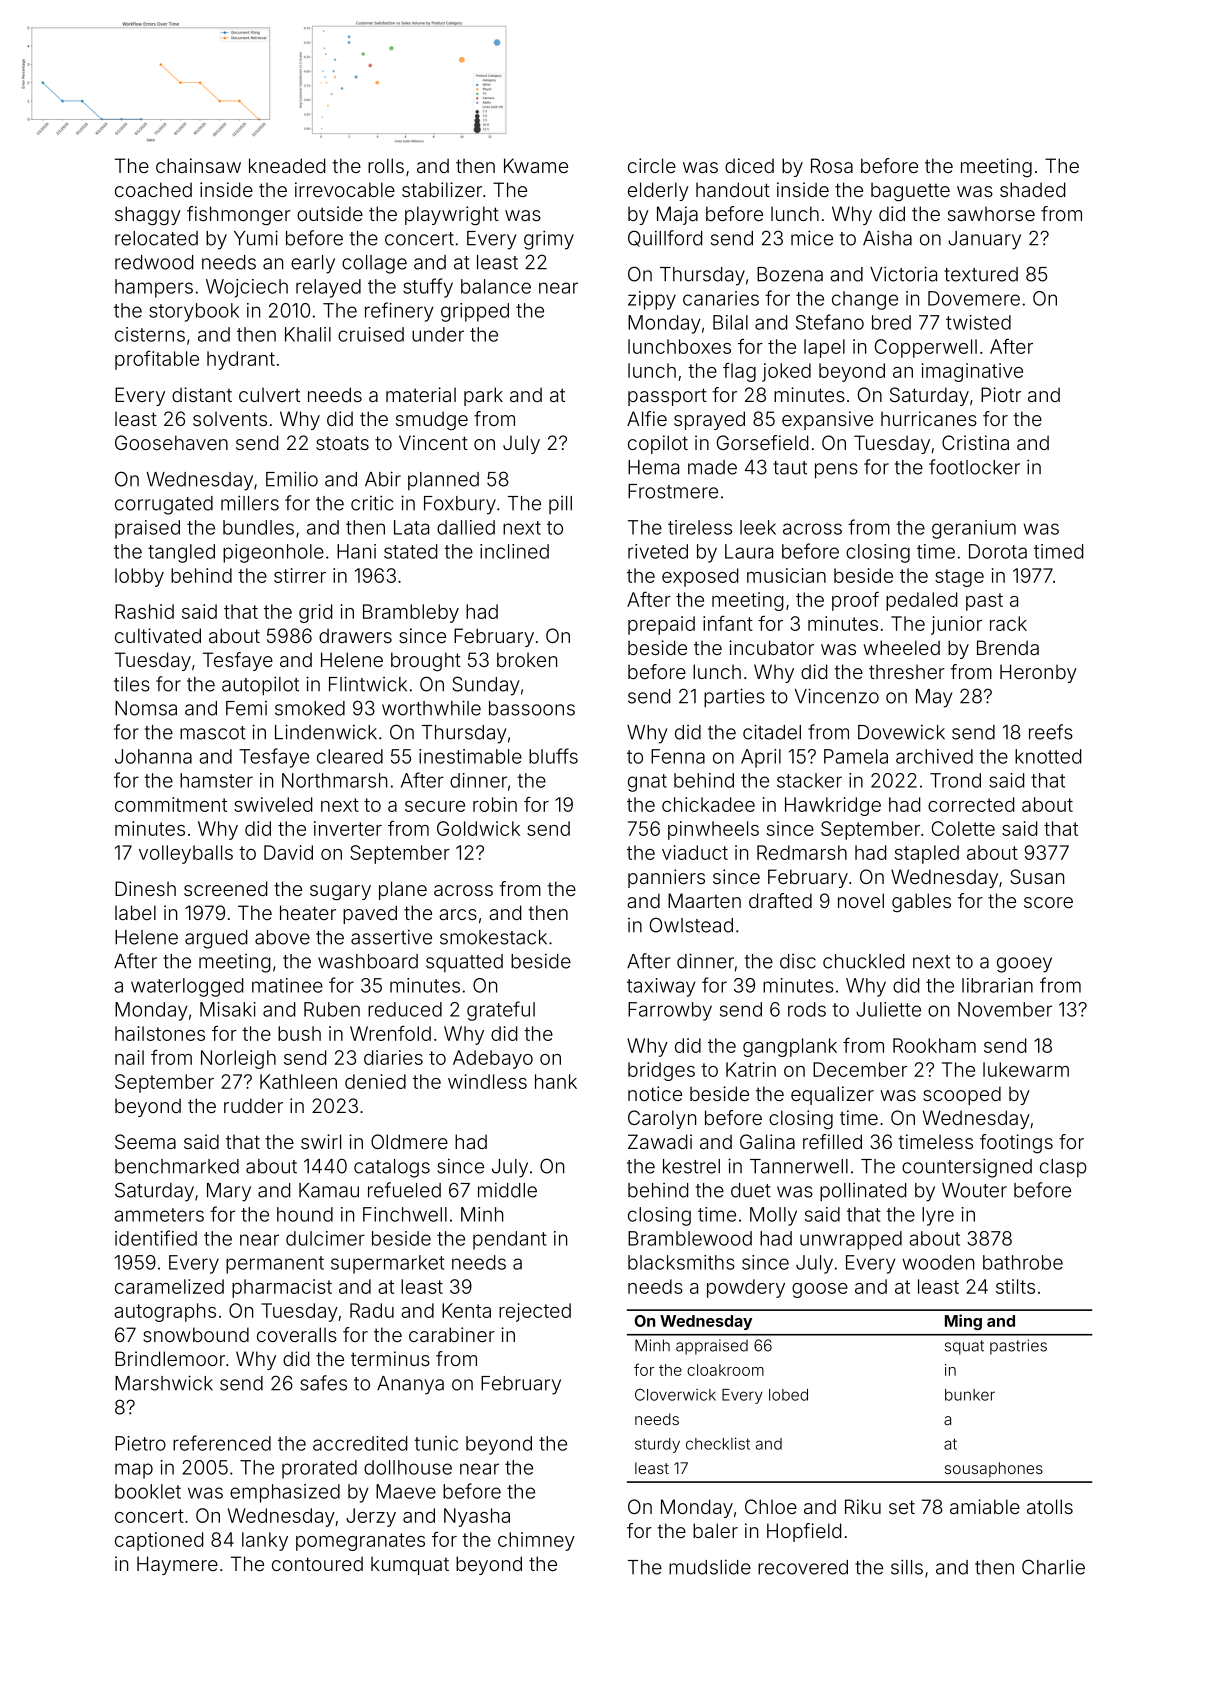 Image resolution: width=1206 pixels, height=1706 pixels. What do you see at coordinates (507, 1190) in the document?
I see `middle` at bounding box center [507, 1190].
